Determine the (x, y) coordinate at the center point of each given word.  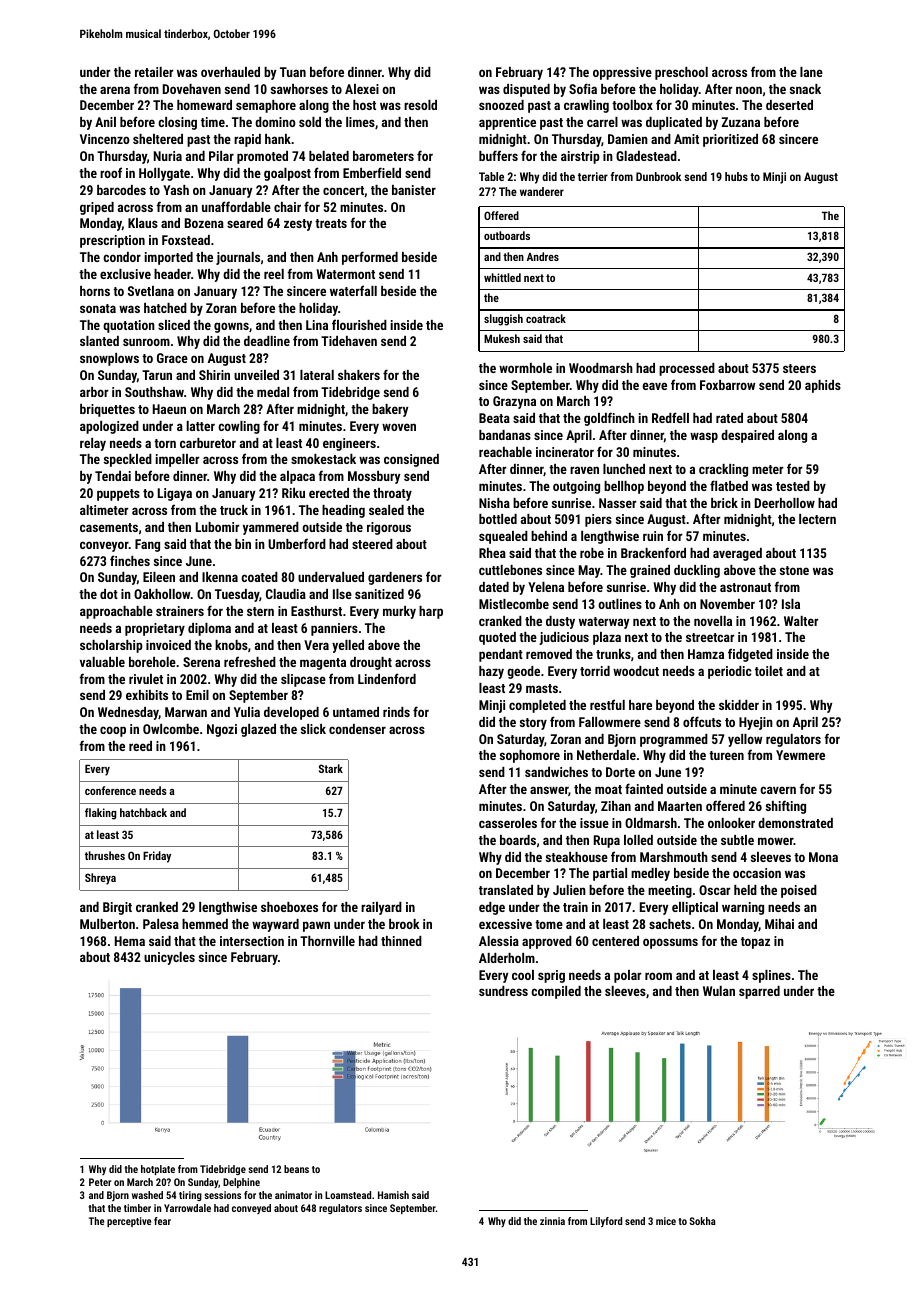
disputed (526, 90)
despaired (747, 436)
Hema (130, 941)
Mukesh (502, 338)
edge (492, 908)
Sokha (703, 1221)
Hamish (393, 1195)
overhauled (230, 72)
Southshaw (154, 392)
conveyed (251, 1209)
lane (811, 72)
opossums (670, 943)
